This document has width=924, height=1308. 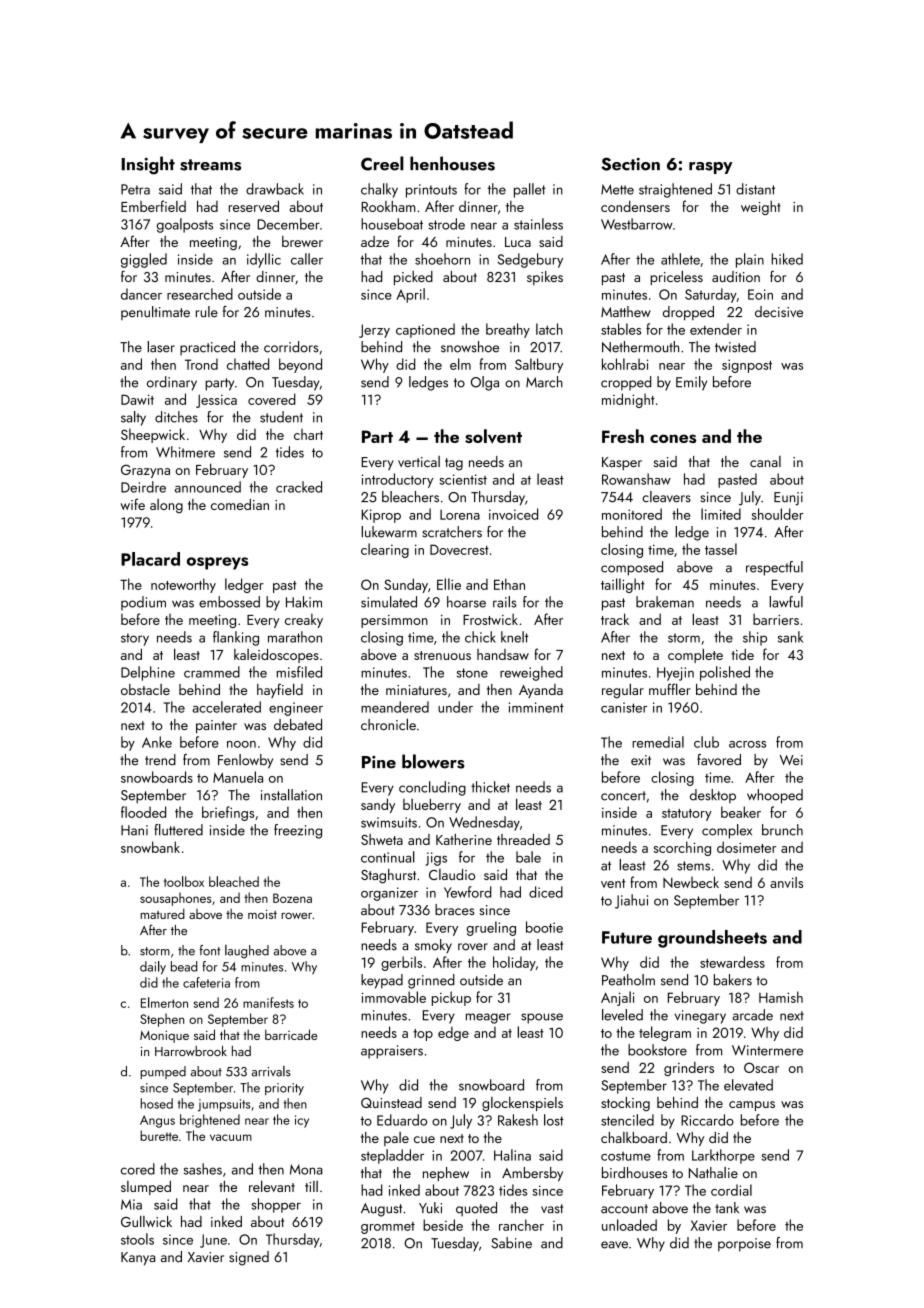 What do you see at coordinates (470, 347) in the document?
I see `snowshoe` at bounding box center [470, 347].
